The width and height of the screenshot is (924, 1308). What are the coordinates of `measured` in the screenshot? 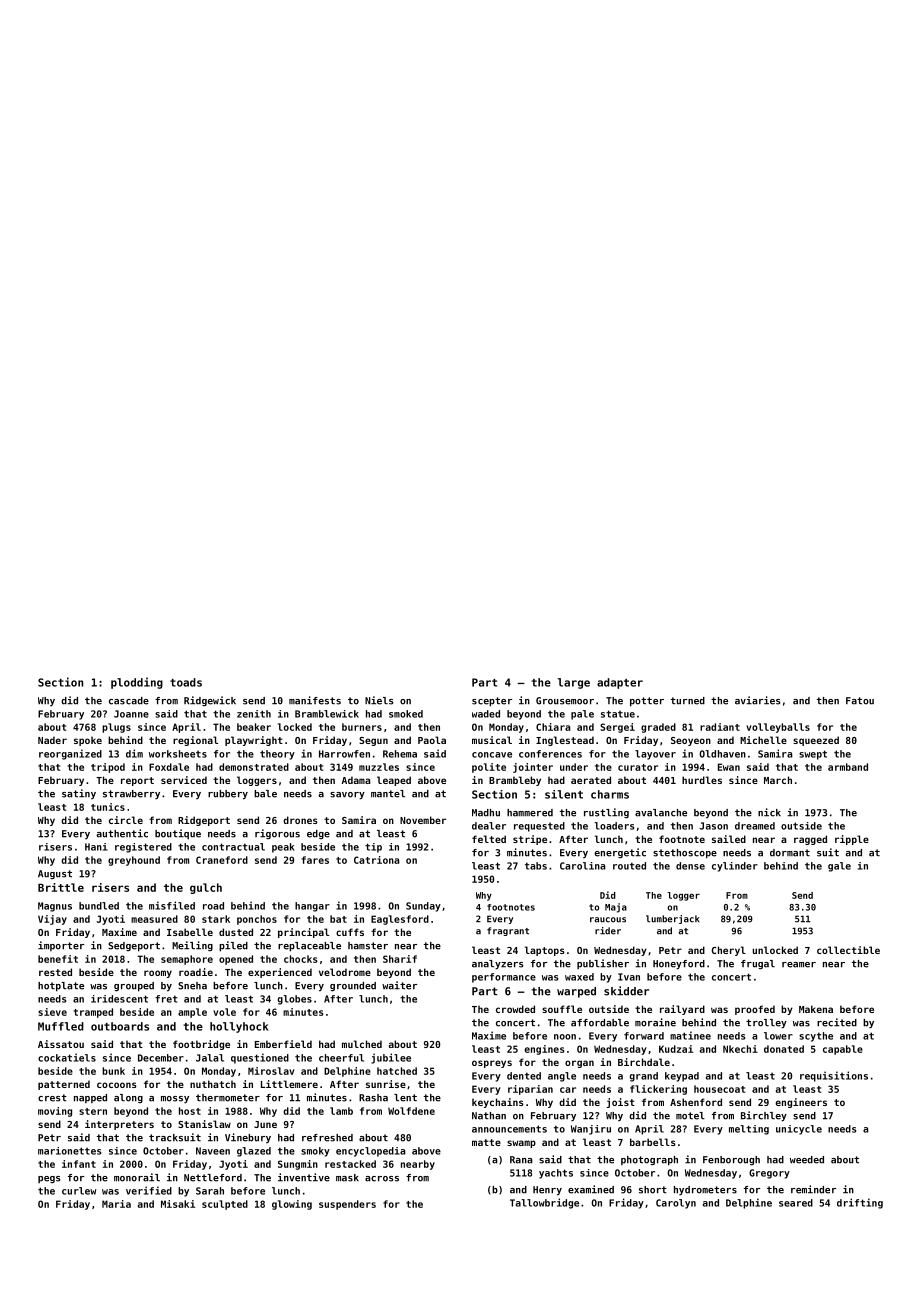 It's located at (154, 919).
